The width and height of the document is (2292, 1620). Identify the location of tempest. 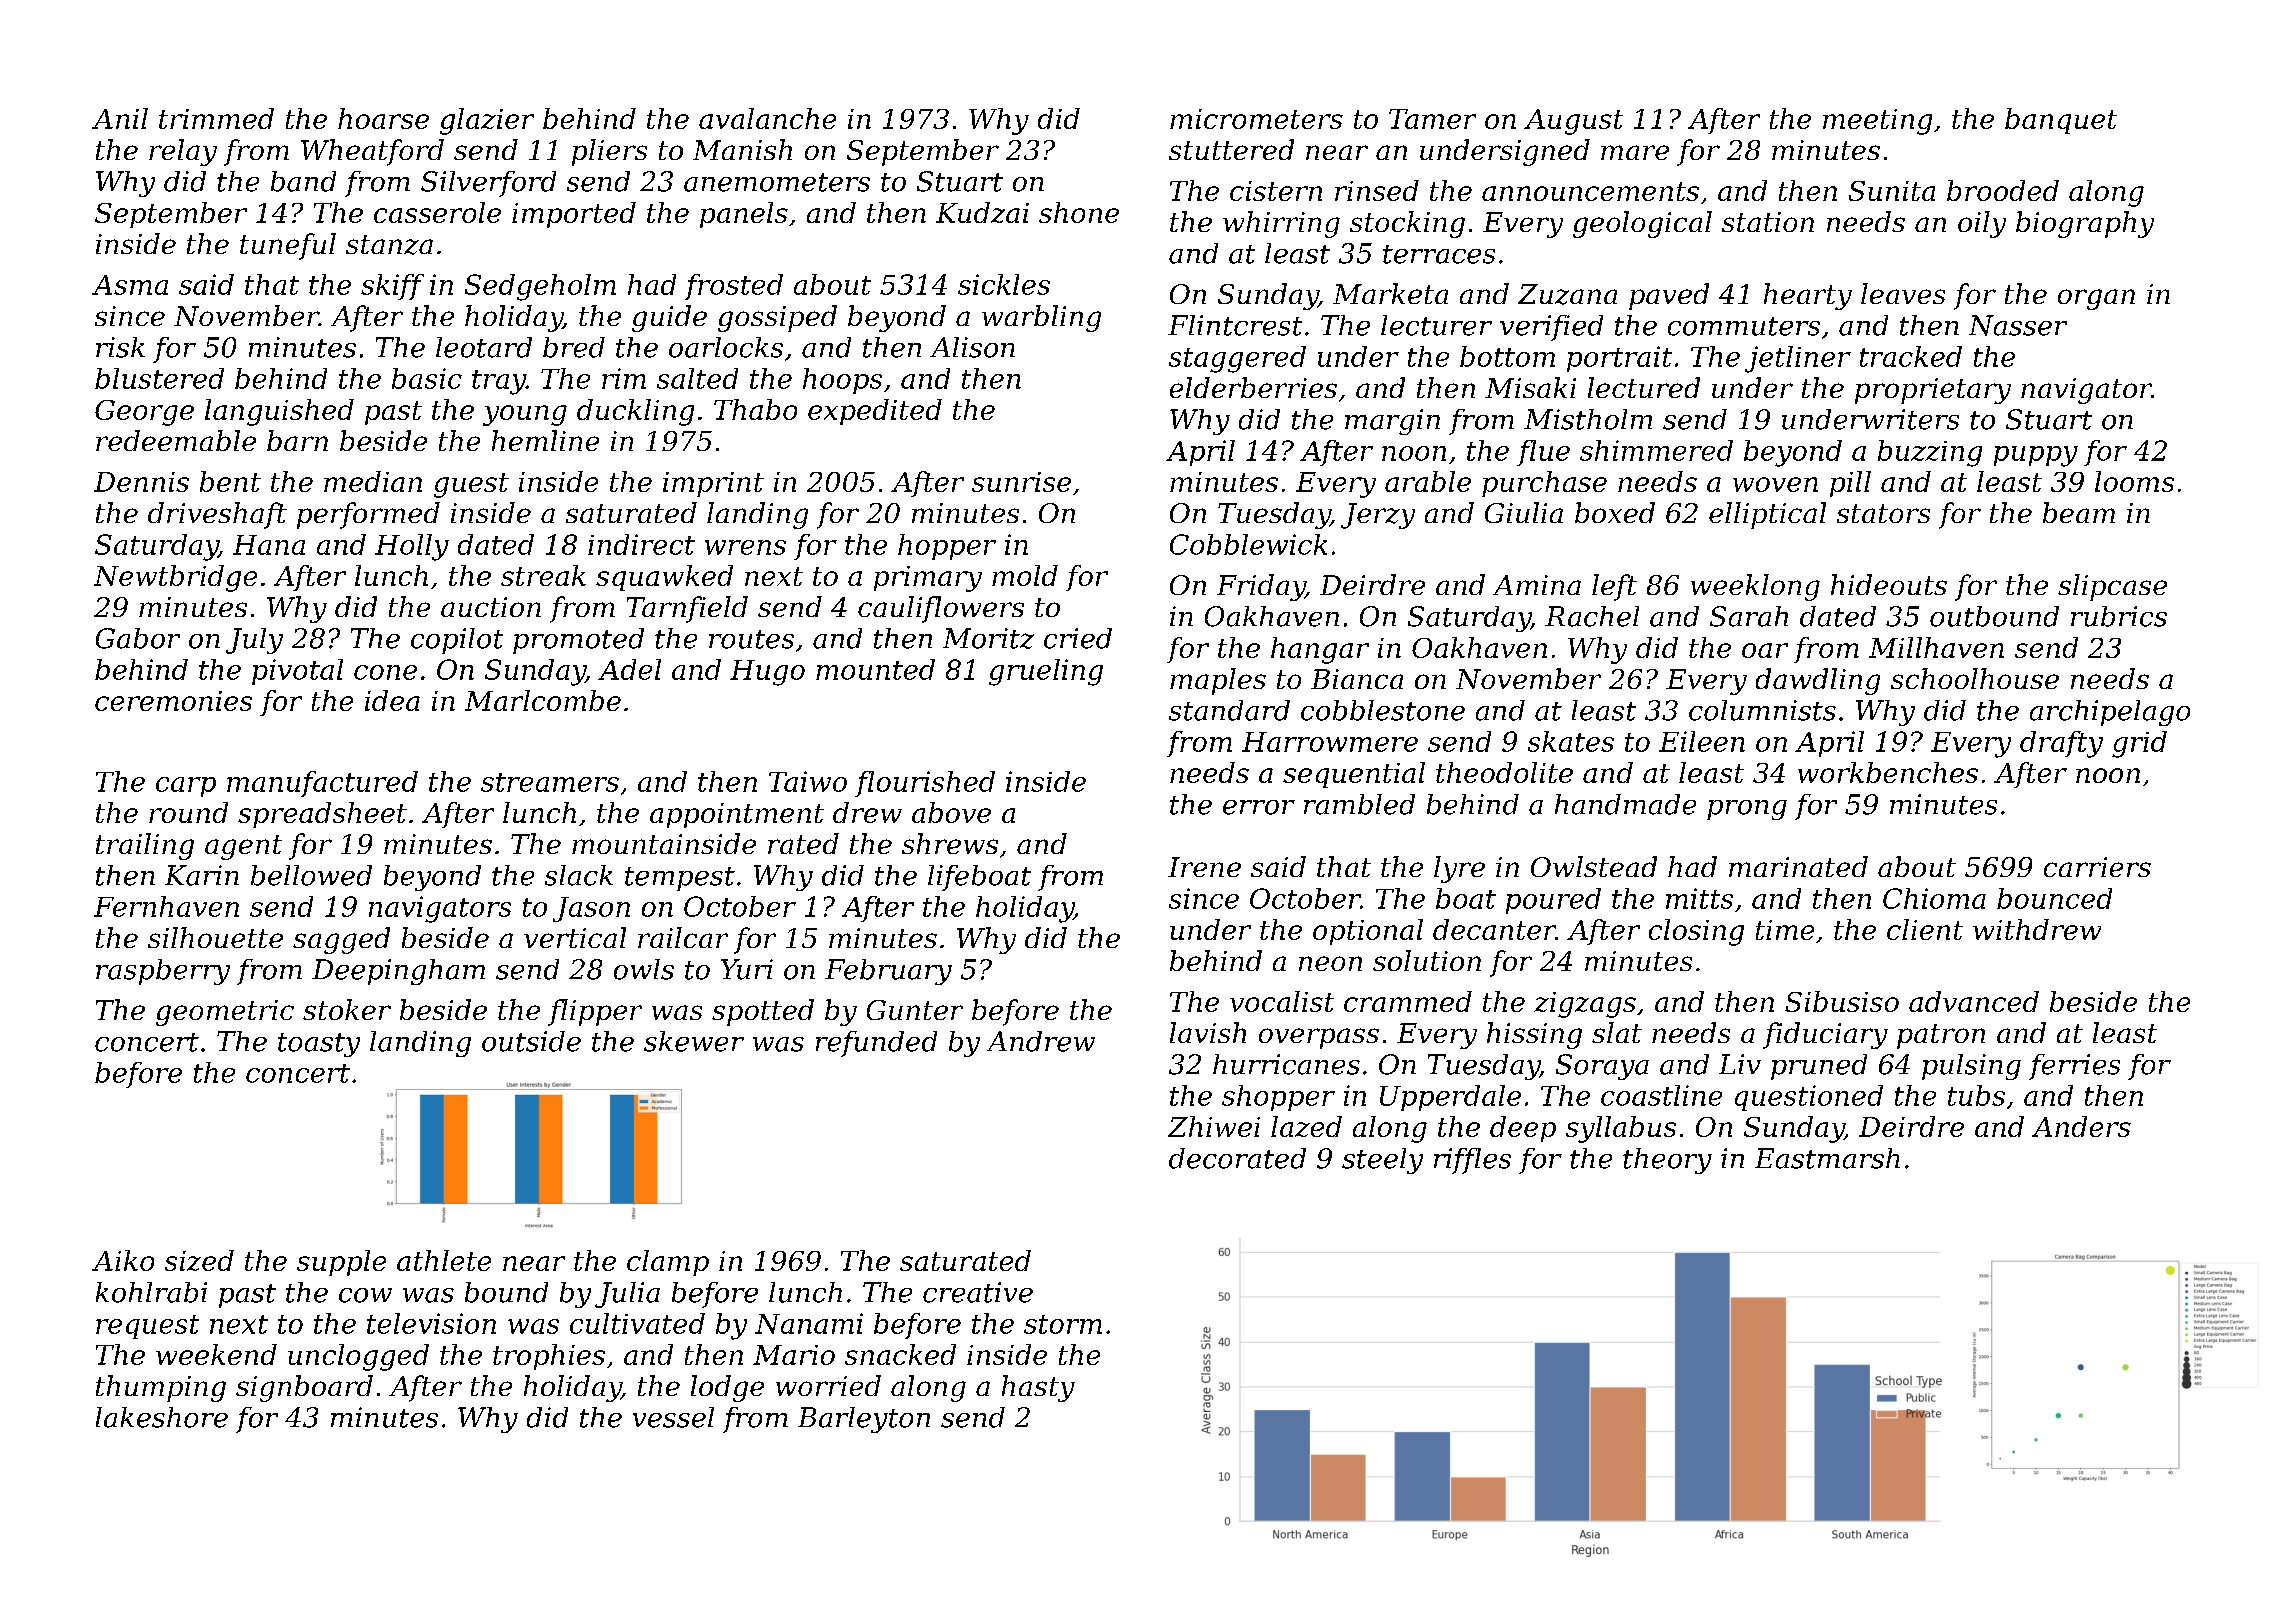
(680, 879).
